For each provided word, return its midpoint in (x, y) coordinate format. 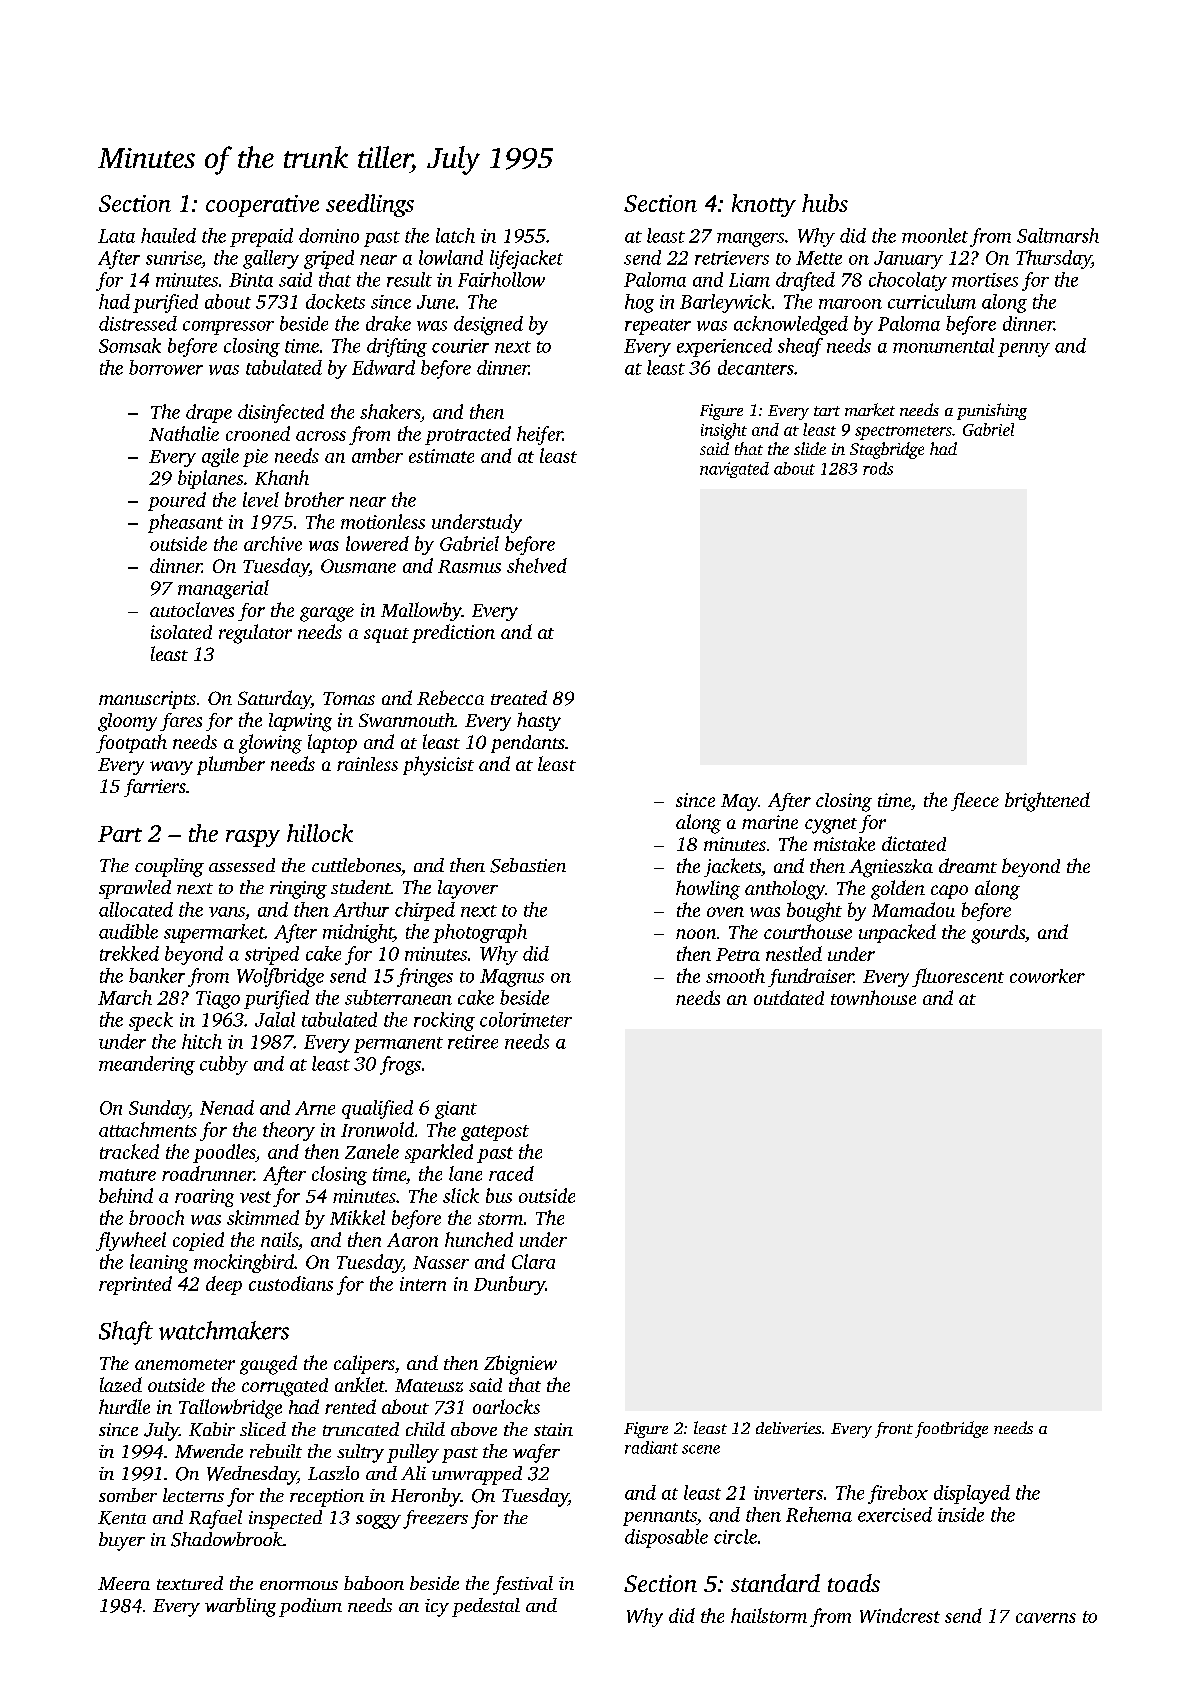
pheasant (185, 523)
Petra (738, 954)
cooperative (262, 206)
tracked (129, 1151)
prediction (453, 633)
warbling (240, 1607)
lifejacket (526, 259)
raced (511, 1173)
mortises (985, 280)
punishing (992, 411)
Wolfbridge (280, 977)
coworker (1047, 976)
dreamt (968, 865)
